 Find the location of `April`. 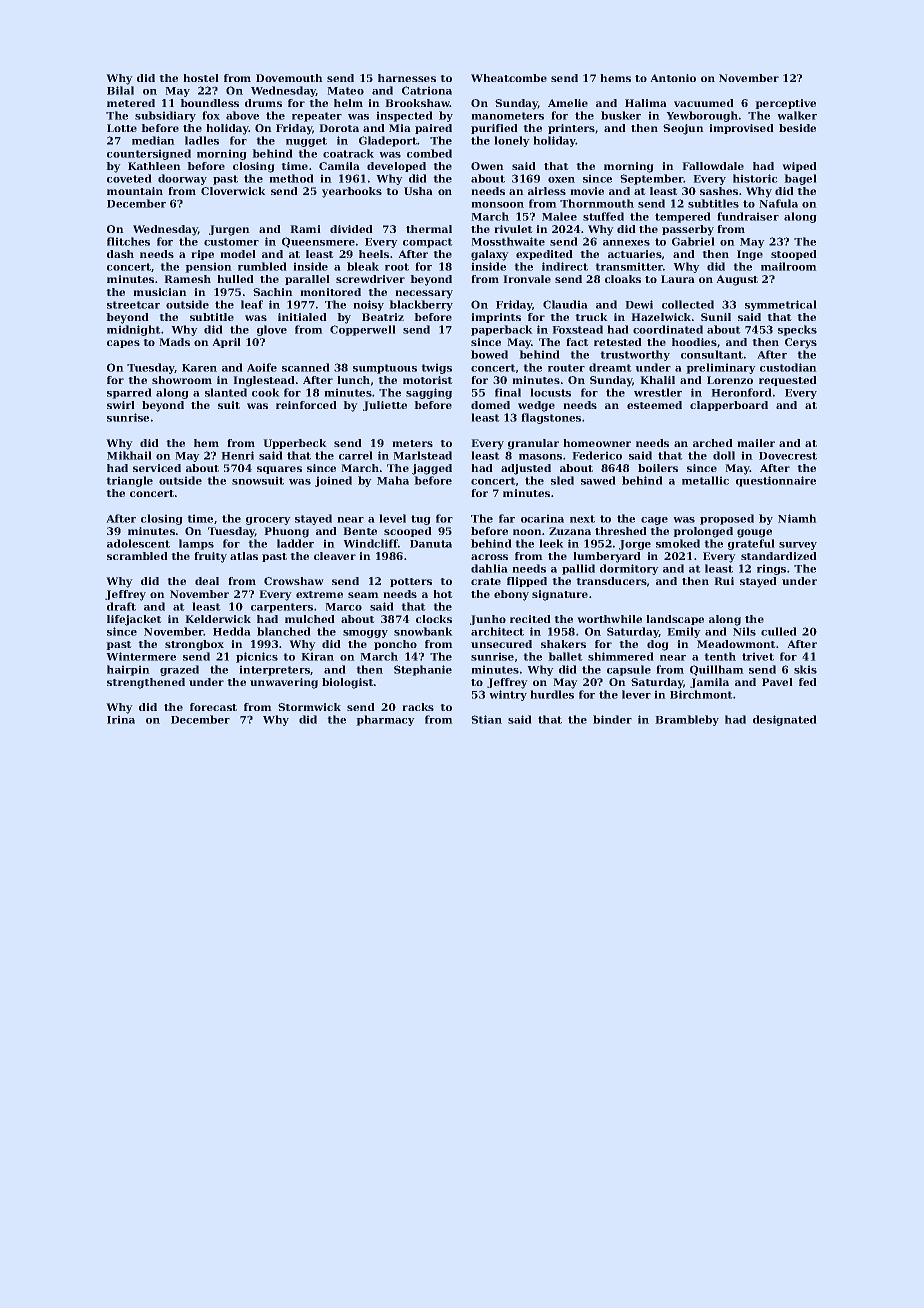

April is located at coordinates (226, 343).
